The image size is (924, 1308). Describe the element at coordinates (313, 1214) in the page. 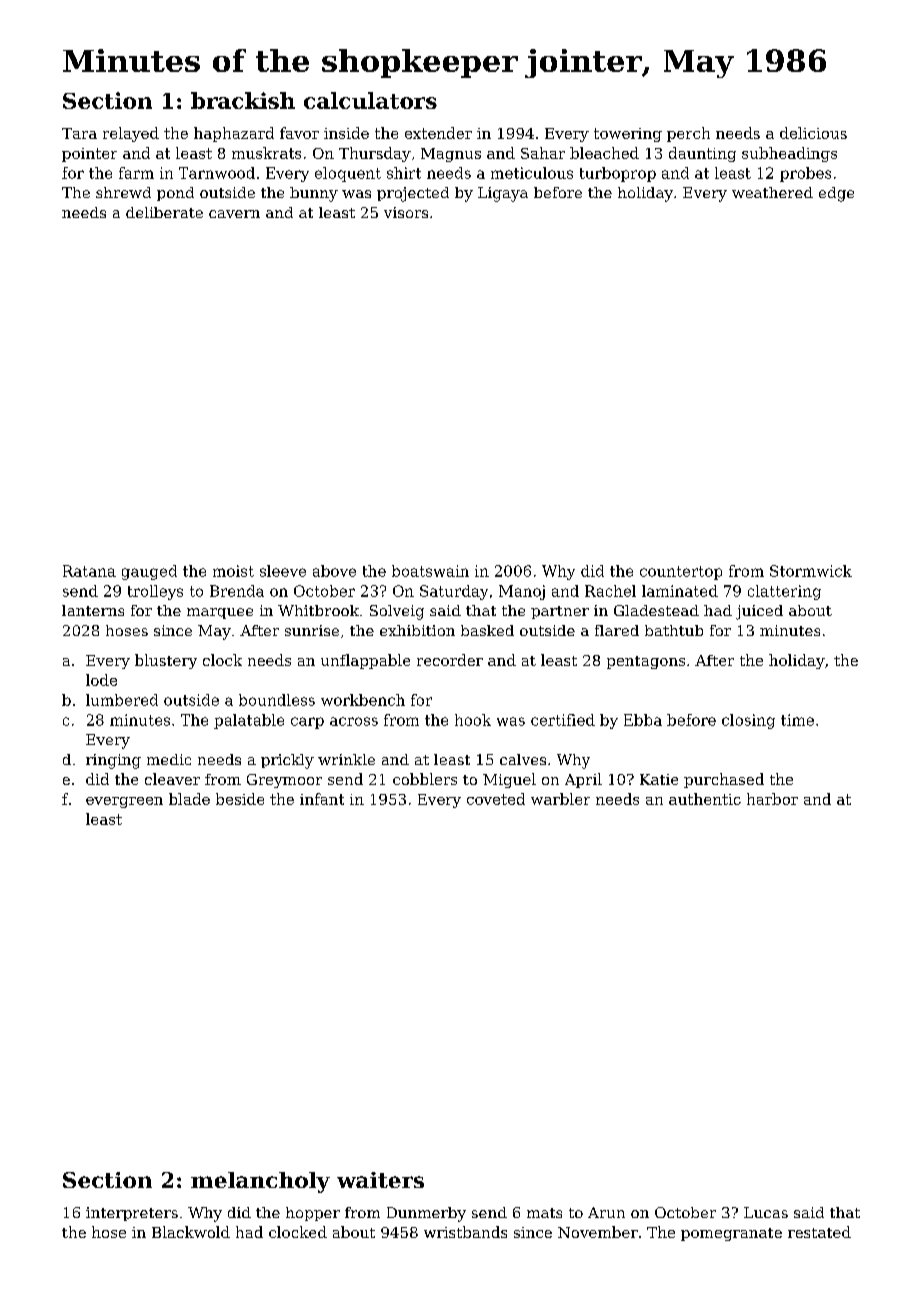

I see `hopper` at that location.
